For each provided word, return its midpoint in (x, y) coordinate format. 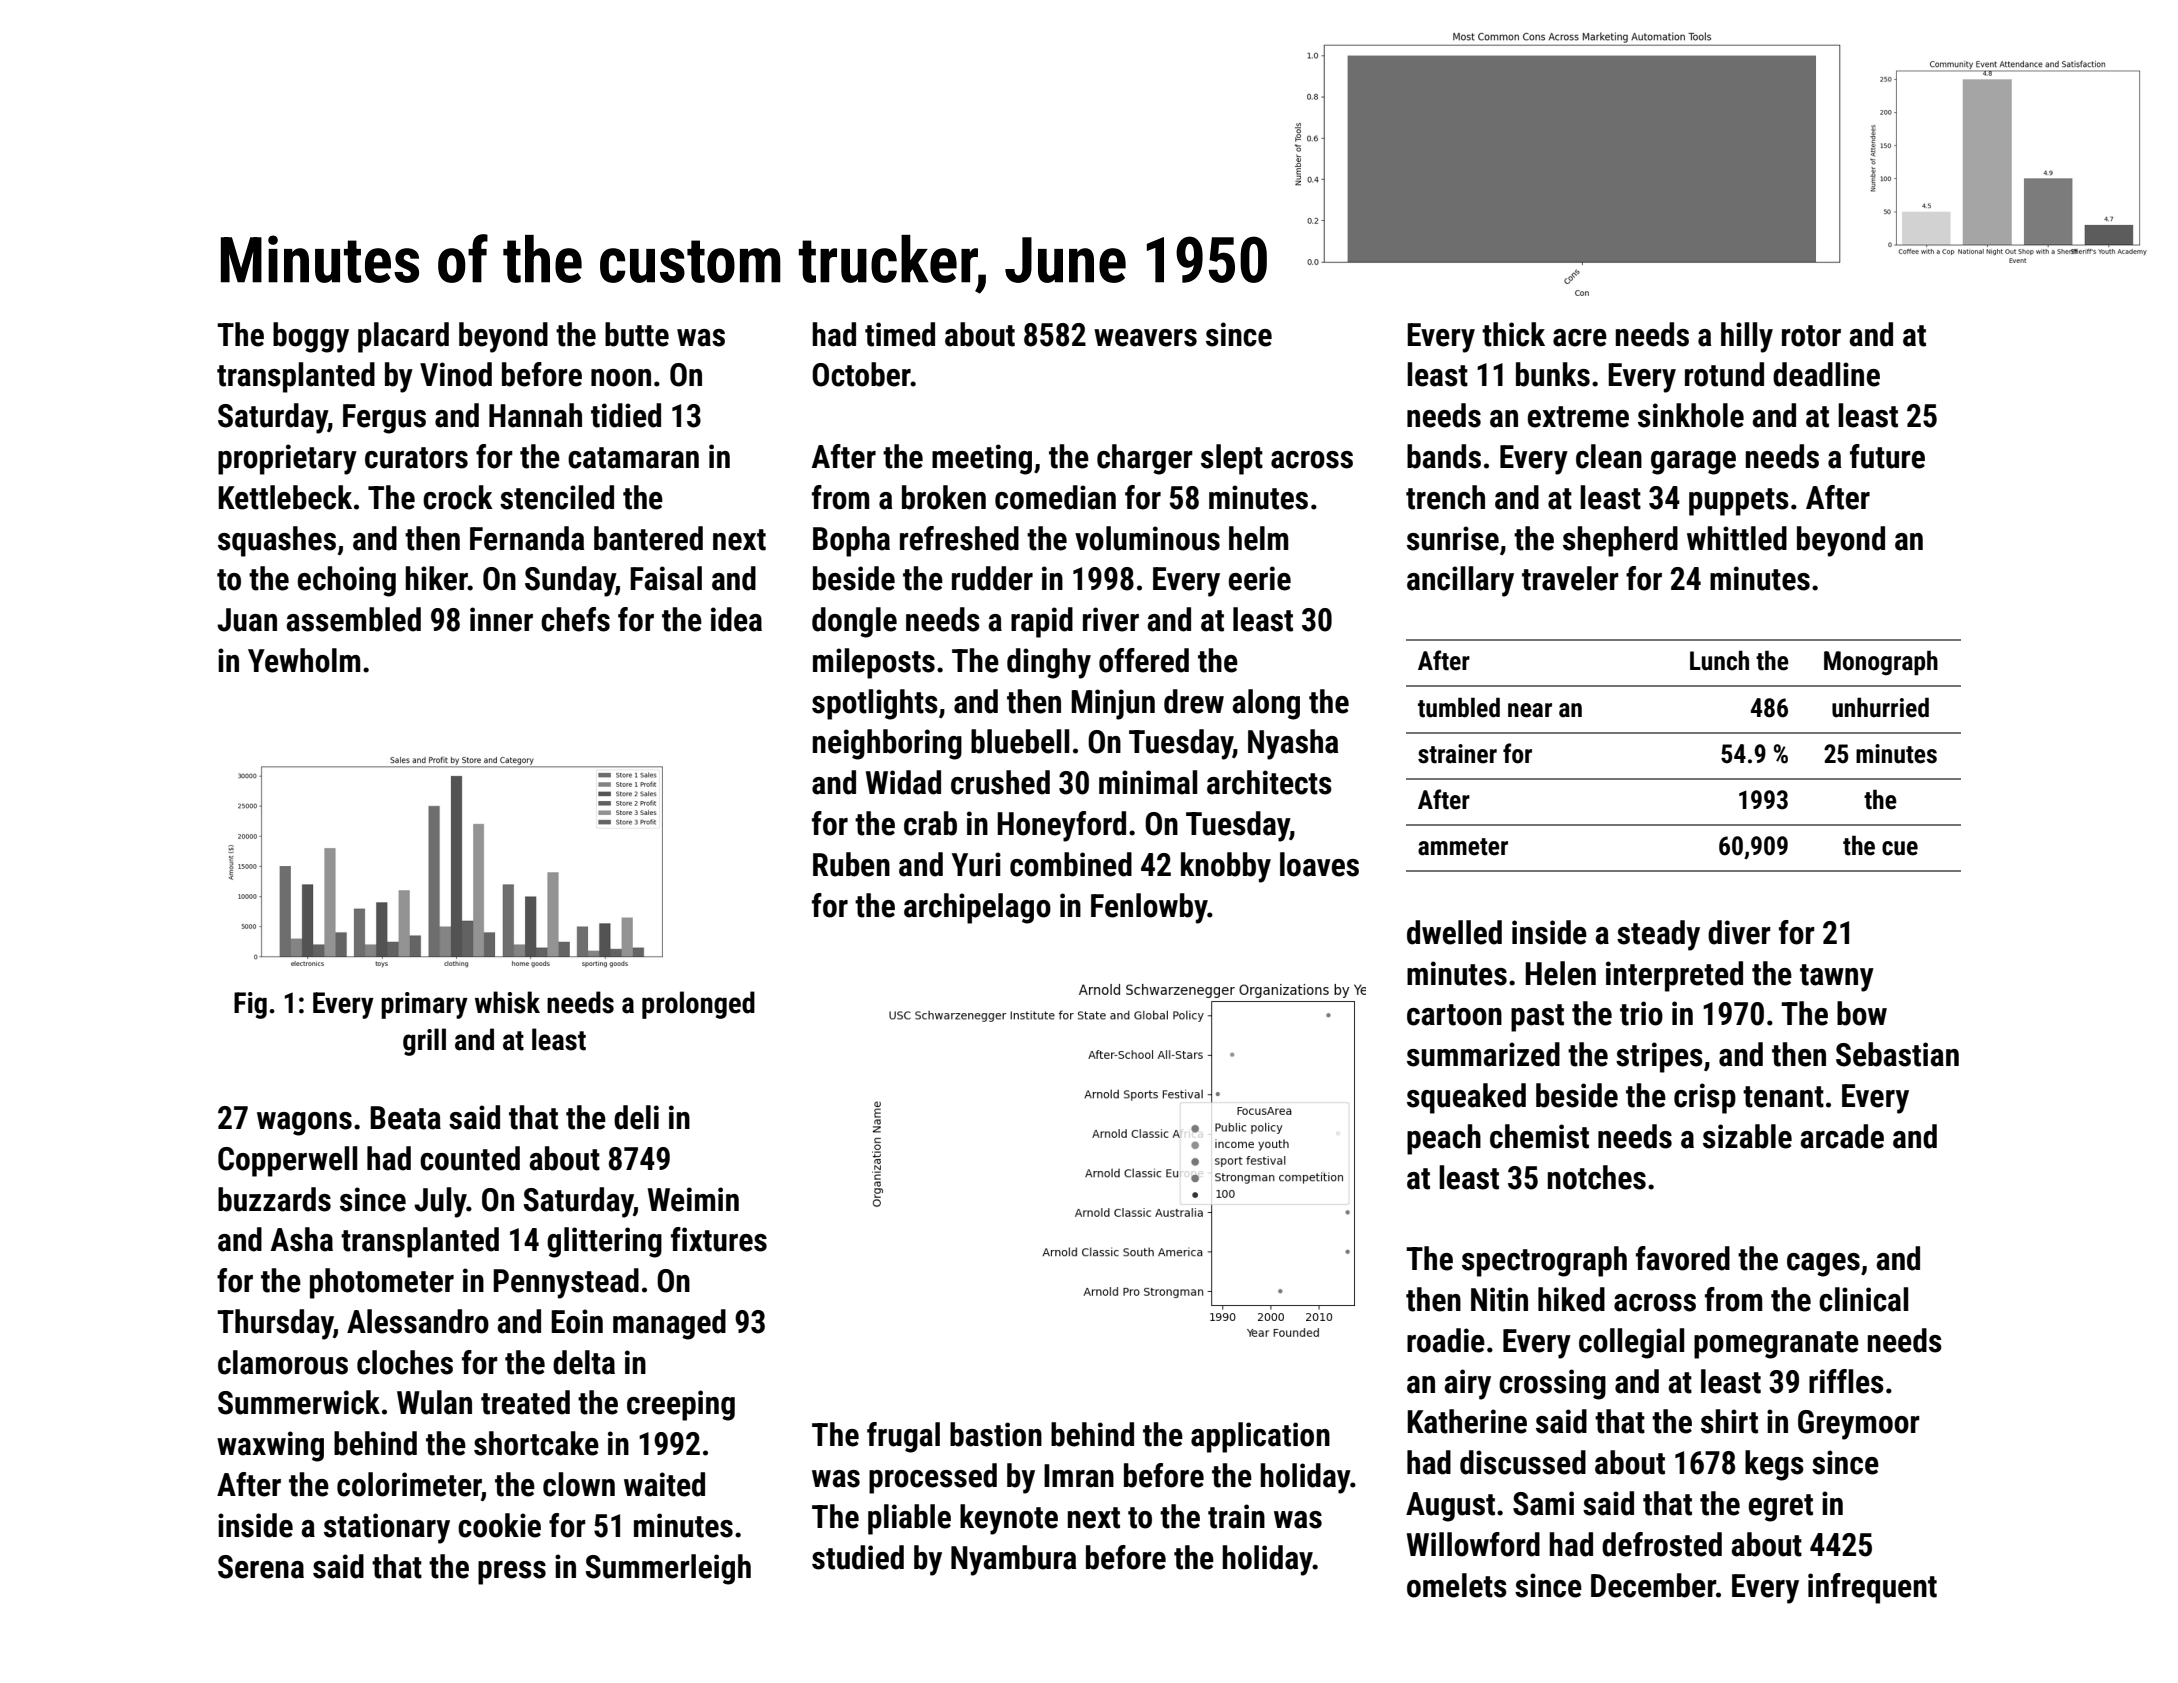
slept (1232, 459)
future (1887, 456)
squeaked (1466, 1098)
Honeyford (1061, 826)
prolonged (698, 1005)
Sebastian (1897, 1054)
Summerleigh (668, 1569)
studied (858, 1557)
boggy (311, 337)
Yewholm (304, 660)
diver (1739, 932)
